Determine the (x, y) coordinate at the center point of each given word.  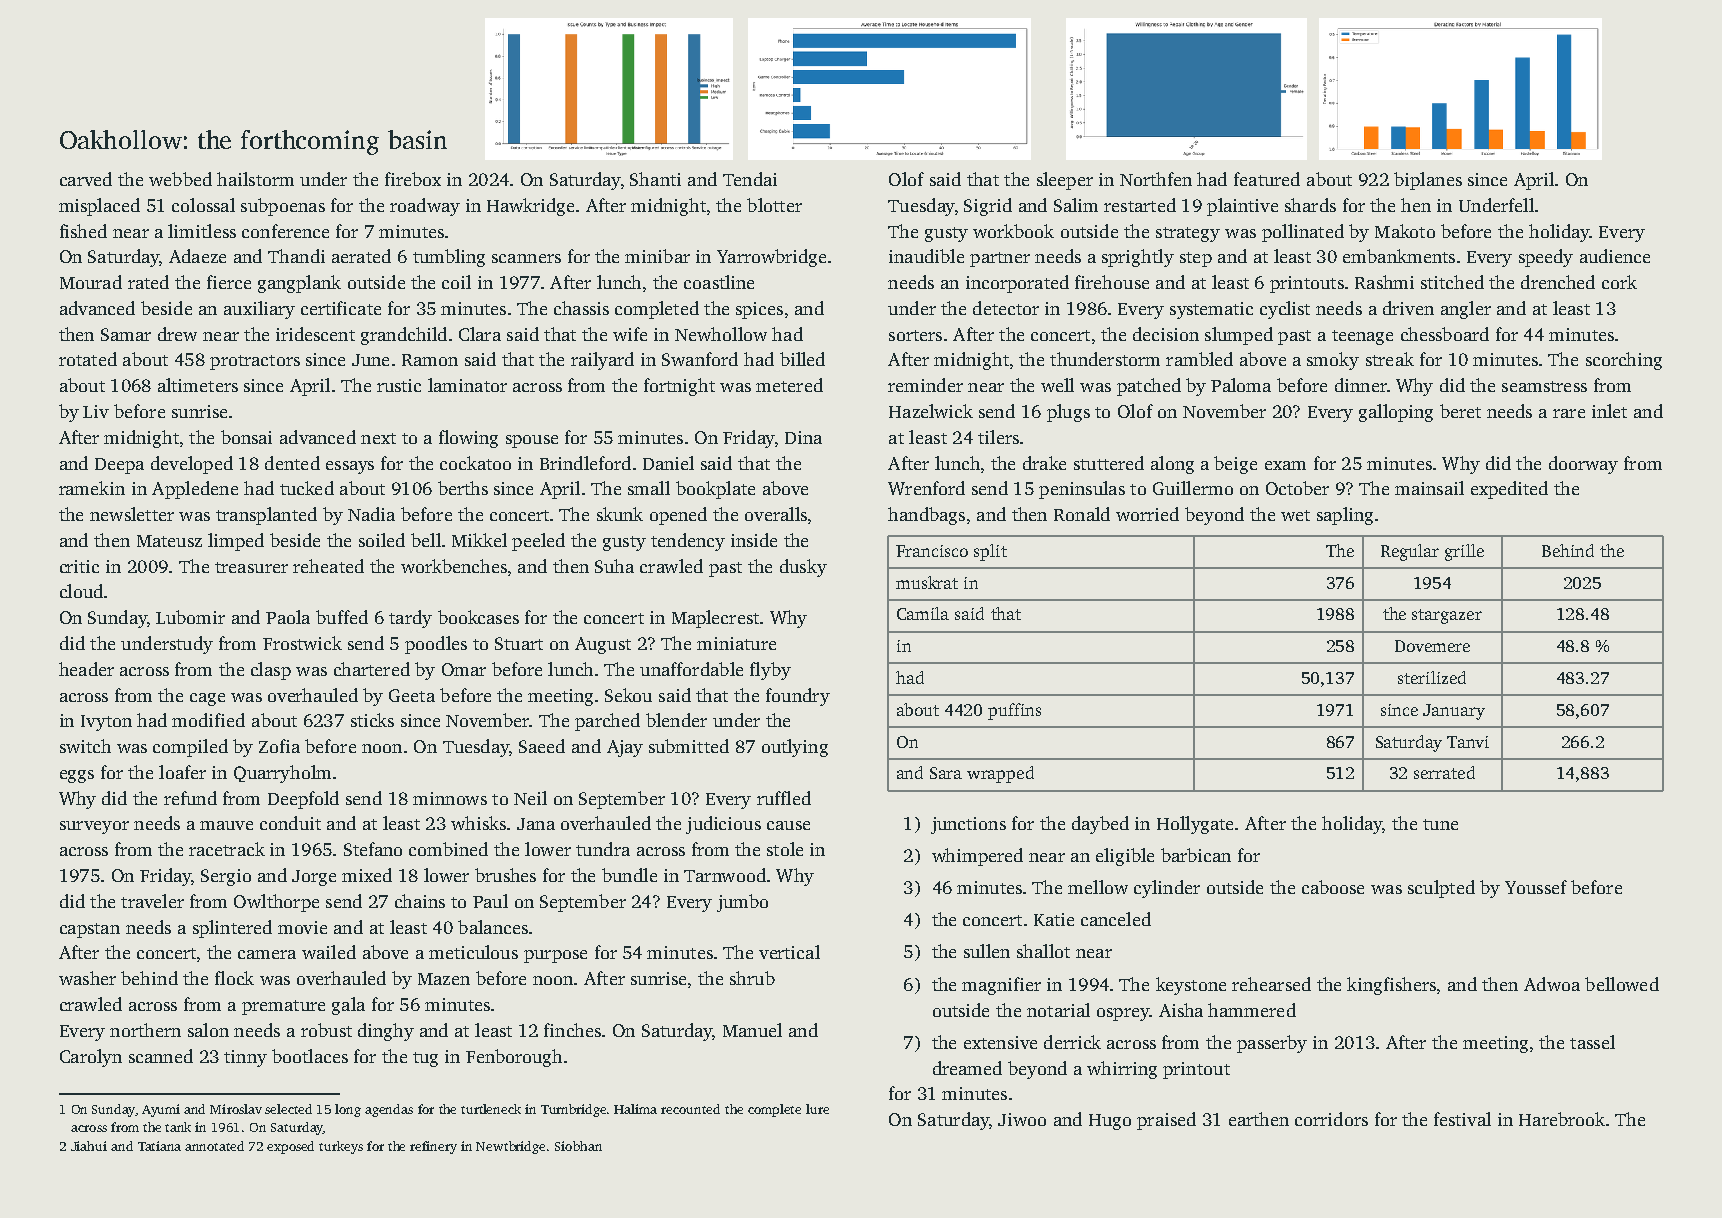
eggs (77, 776)
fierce (229, 282)
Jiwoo (1022, 1119)
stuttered (1109, 463)
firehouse (1112, 282)
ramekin (92, 488)
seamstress (1544, 386)
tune (1440, 824)
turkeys (341, 1147)
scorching (1624, 361)
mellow (1098, 887)
